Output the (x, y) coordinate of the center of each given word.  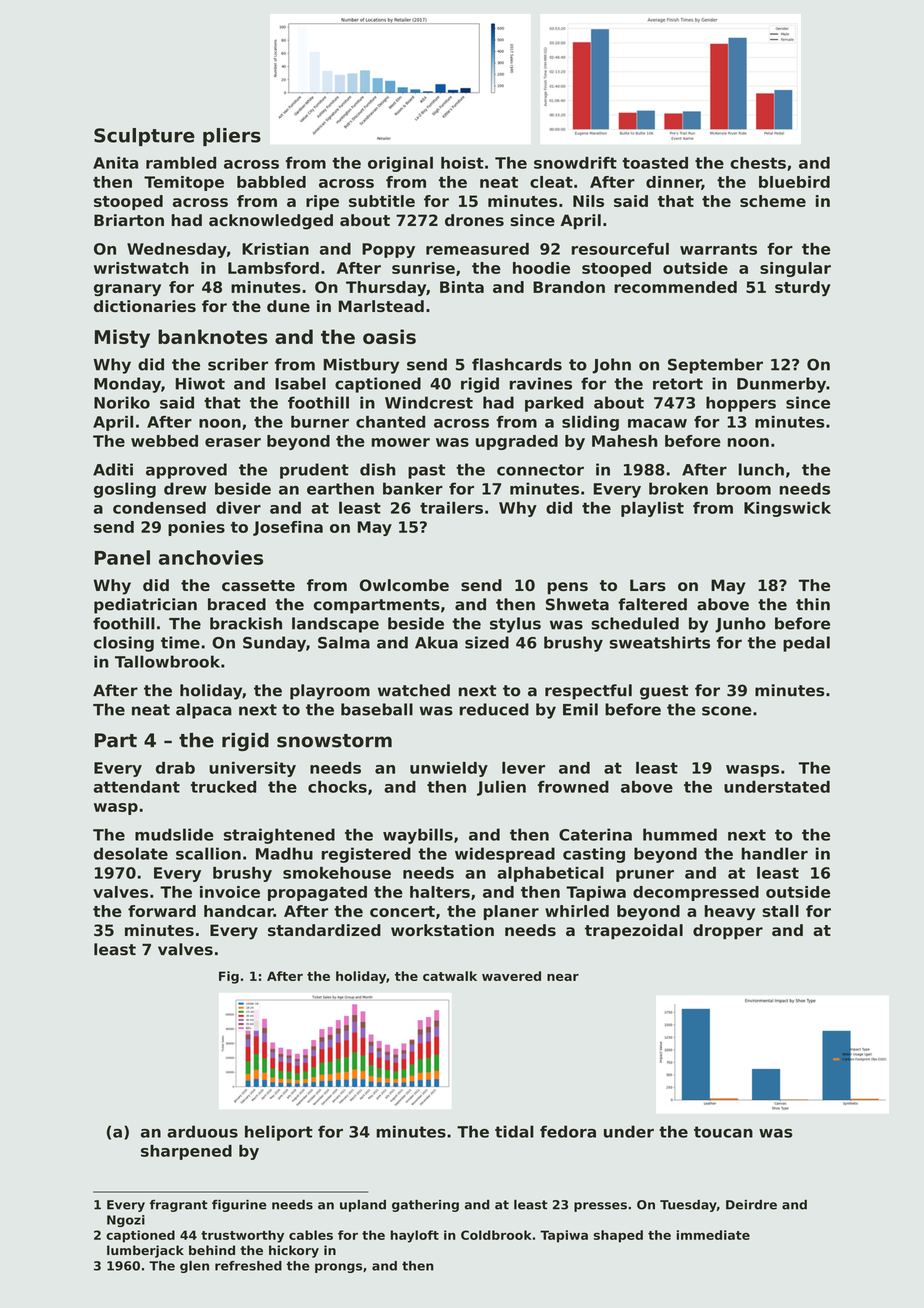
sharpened (186, 1152)
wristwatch (141, 268)
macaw (657, 423)
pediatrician (145, 606)
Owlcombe (404, 585)
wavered (511, 976)
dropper (728, 932)
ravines (541, 383)
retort (678, 384)
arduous (202, 1131)
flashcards (517, 364)
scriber (238, 364)
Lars (648, 585)
